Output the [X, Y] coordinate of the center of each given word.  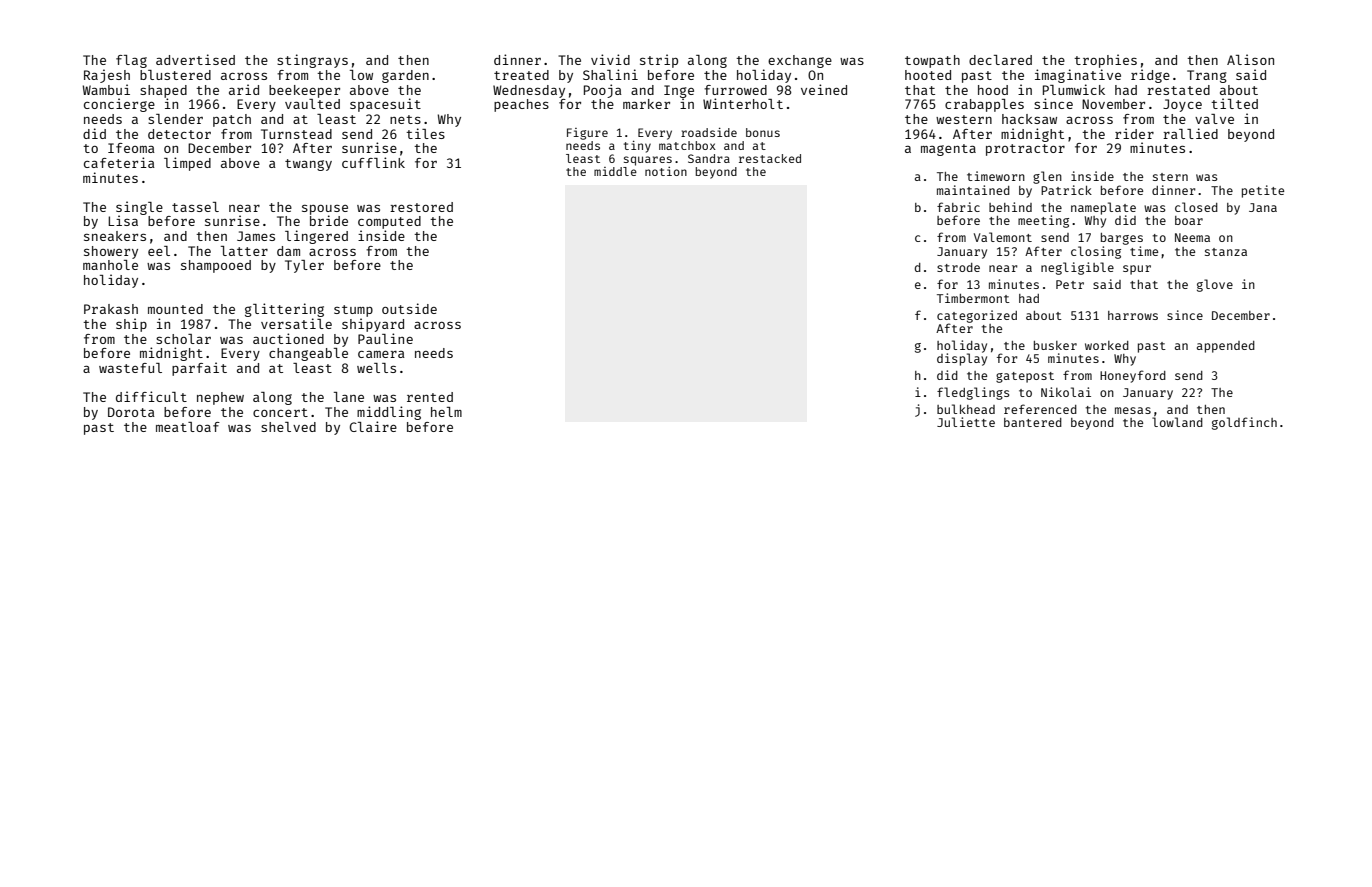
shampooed [216, 266]
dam [288, 251]
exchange [800, 61]
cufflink [373, 162]
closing [1096, 252]
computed [389, 222]
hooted [928, 75]
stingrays [312, 61]
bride [329, 220]
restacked [770, 158]
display [962, 359]
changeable [308, 354]
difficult [151, 396]
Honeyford [1133, 376]
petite [1263, 191]
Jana [1263, 207]
